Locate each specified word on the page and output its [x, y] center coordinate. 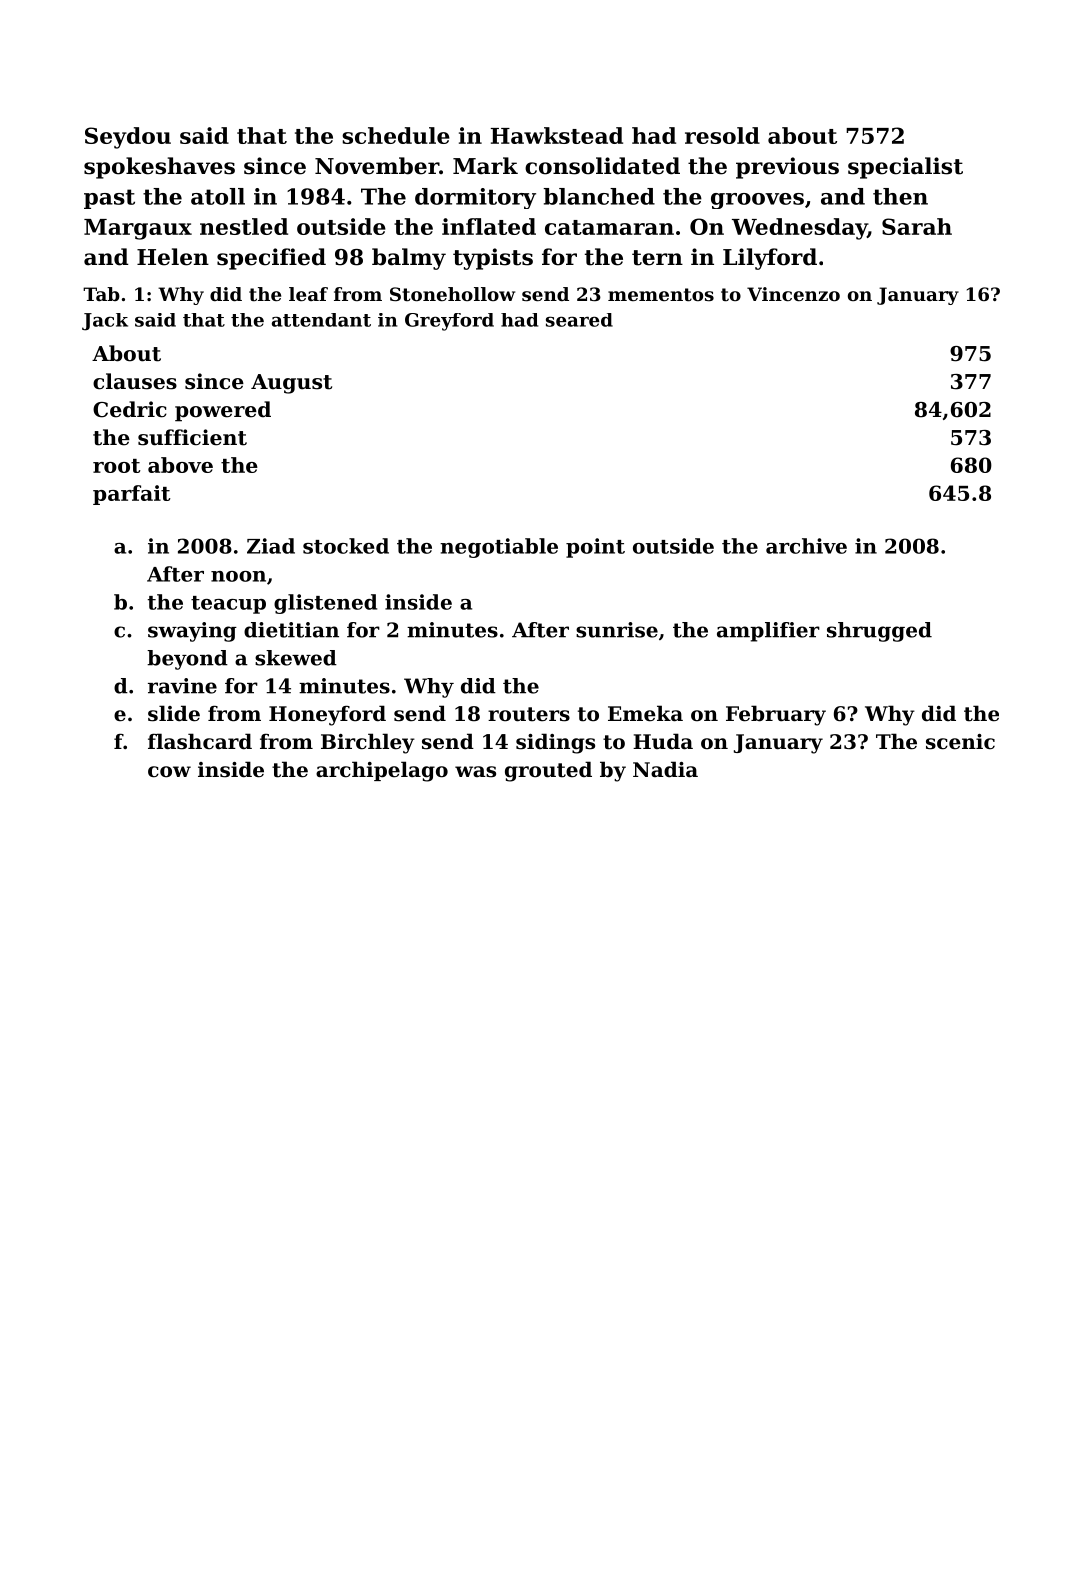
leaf [308, 294]
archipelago [382, 771]
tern [657, 258]
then [900, 196]
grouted [548, 771]
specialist [905, 168]
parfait [132, 495]
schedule [396, 135]
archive [806, 546]
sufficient [192, 437]
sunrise [617, 630]
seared [579, 320]
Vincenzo [793, 294]
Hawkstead [557, 135]
